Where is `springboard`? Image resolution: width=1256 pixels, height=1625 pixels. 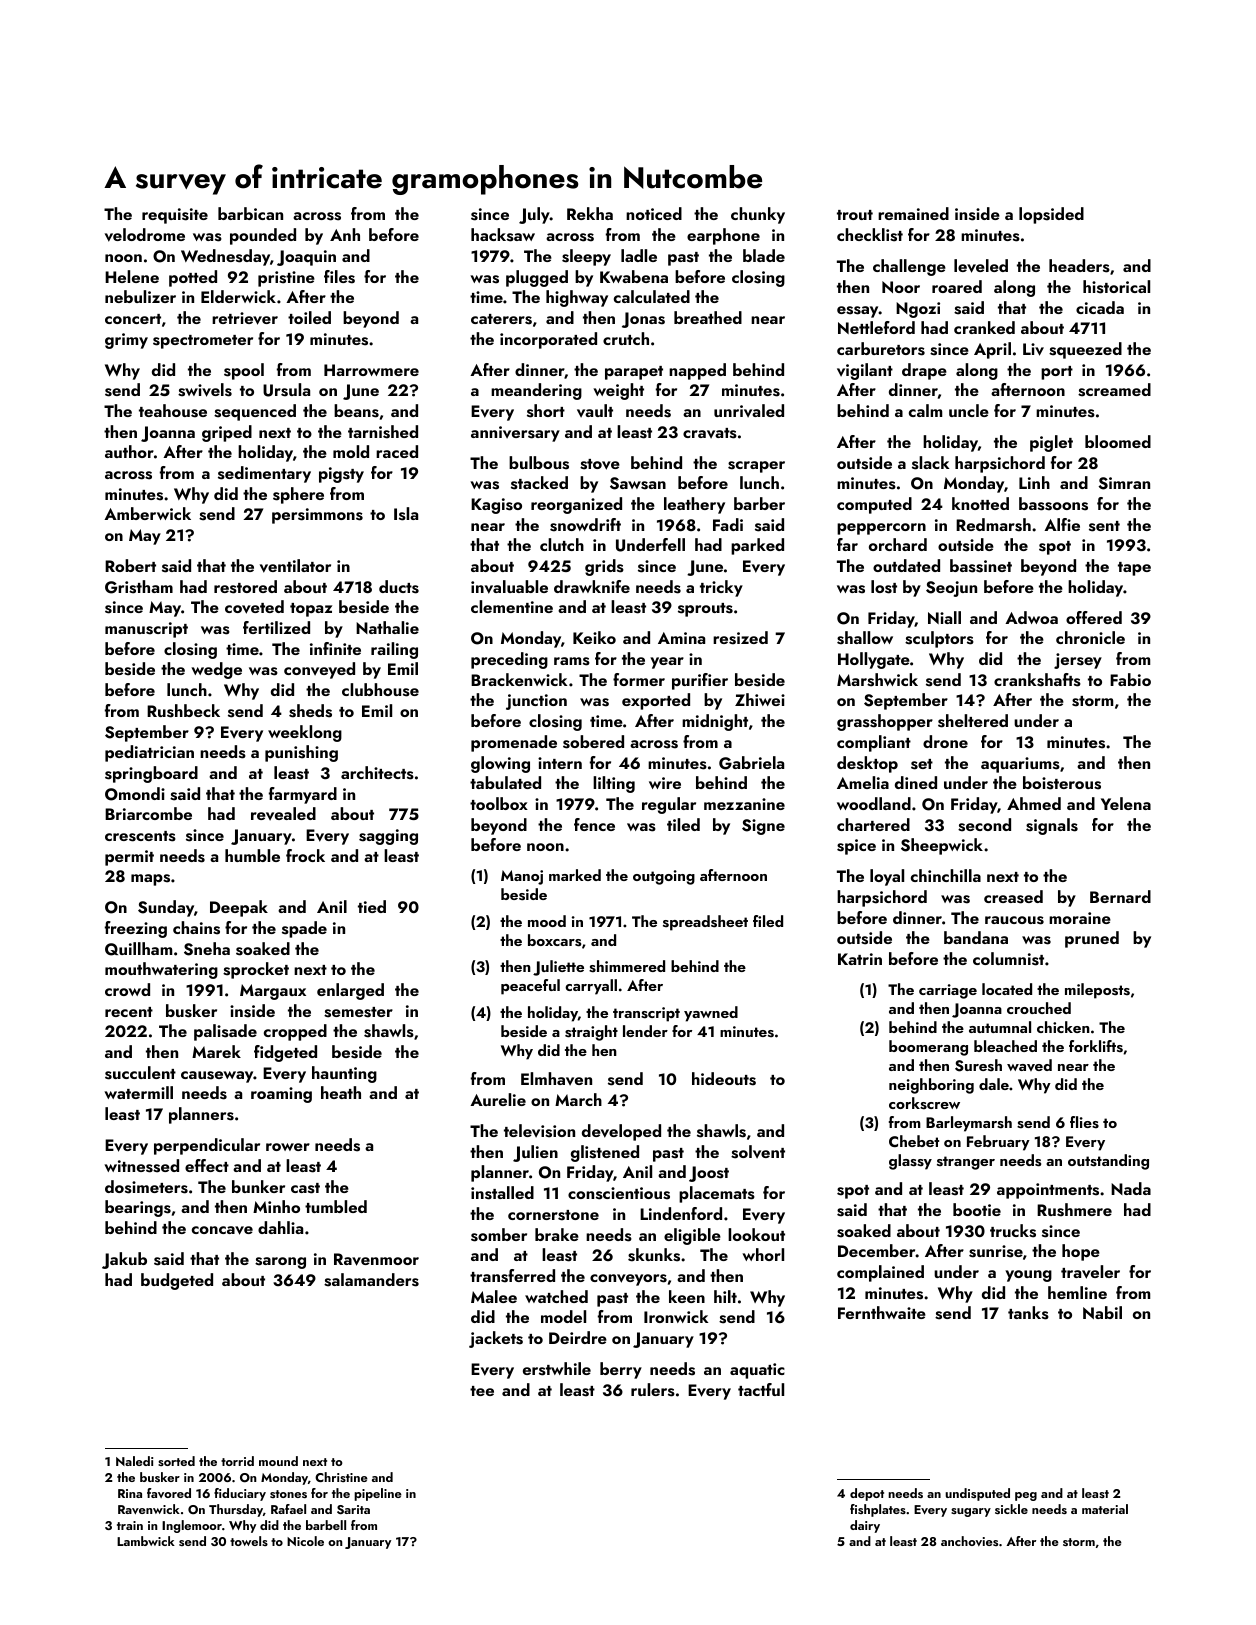 springboard is located at coordinates (151, 774).
